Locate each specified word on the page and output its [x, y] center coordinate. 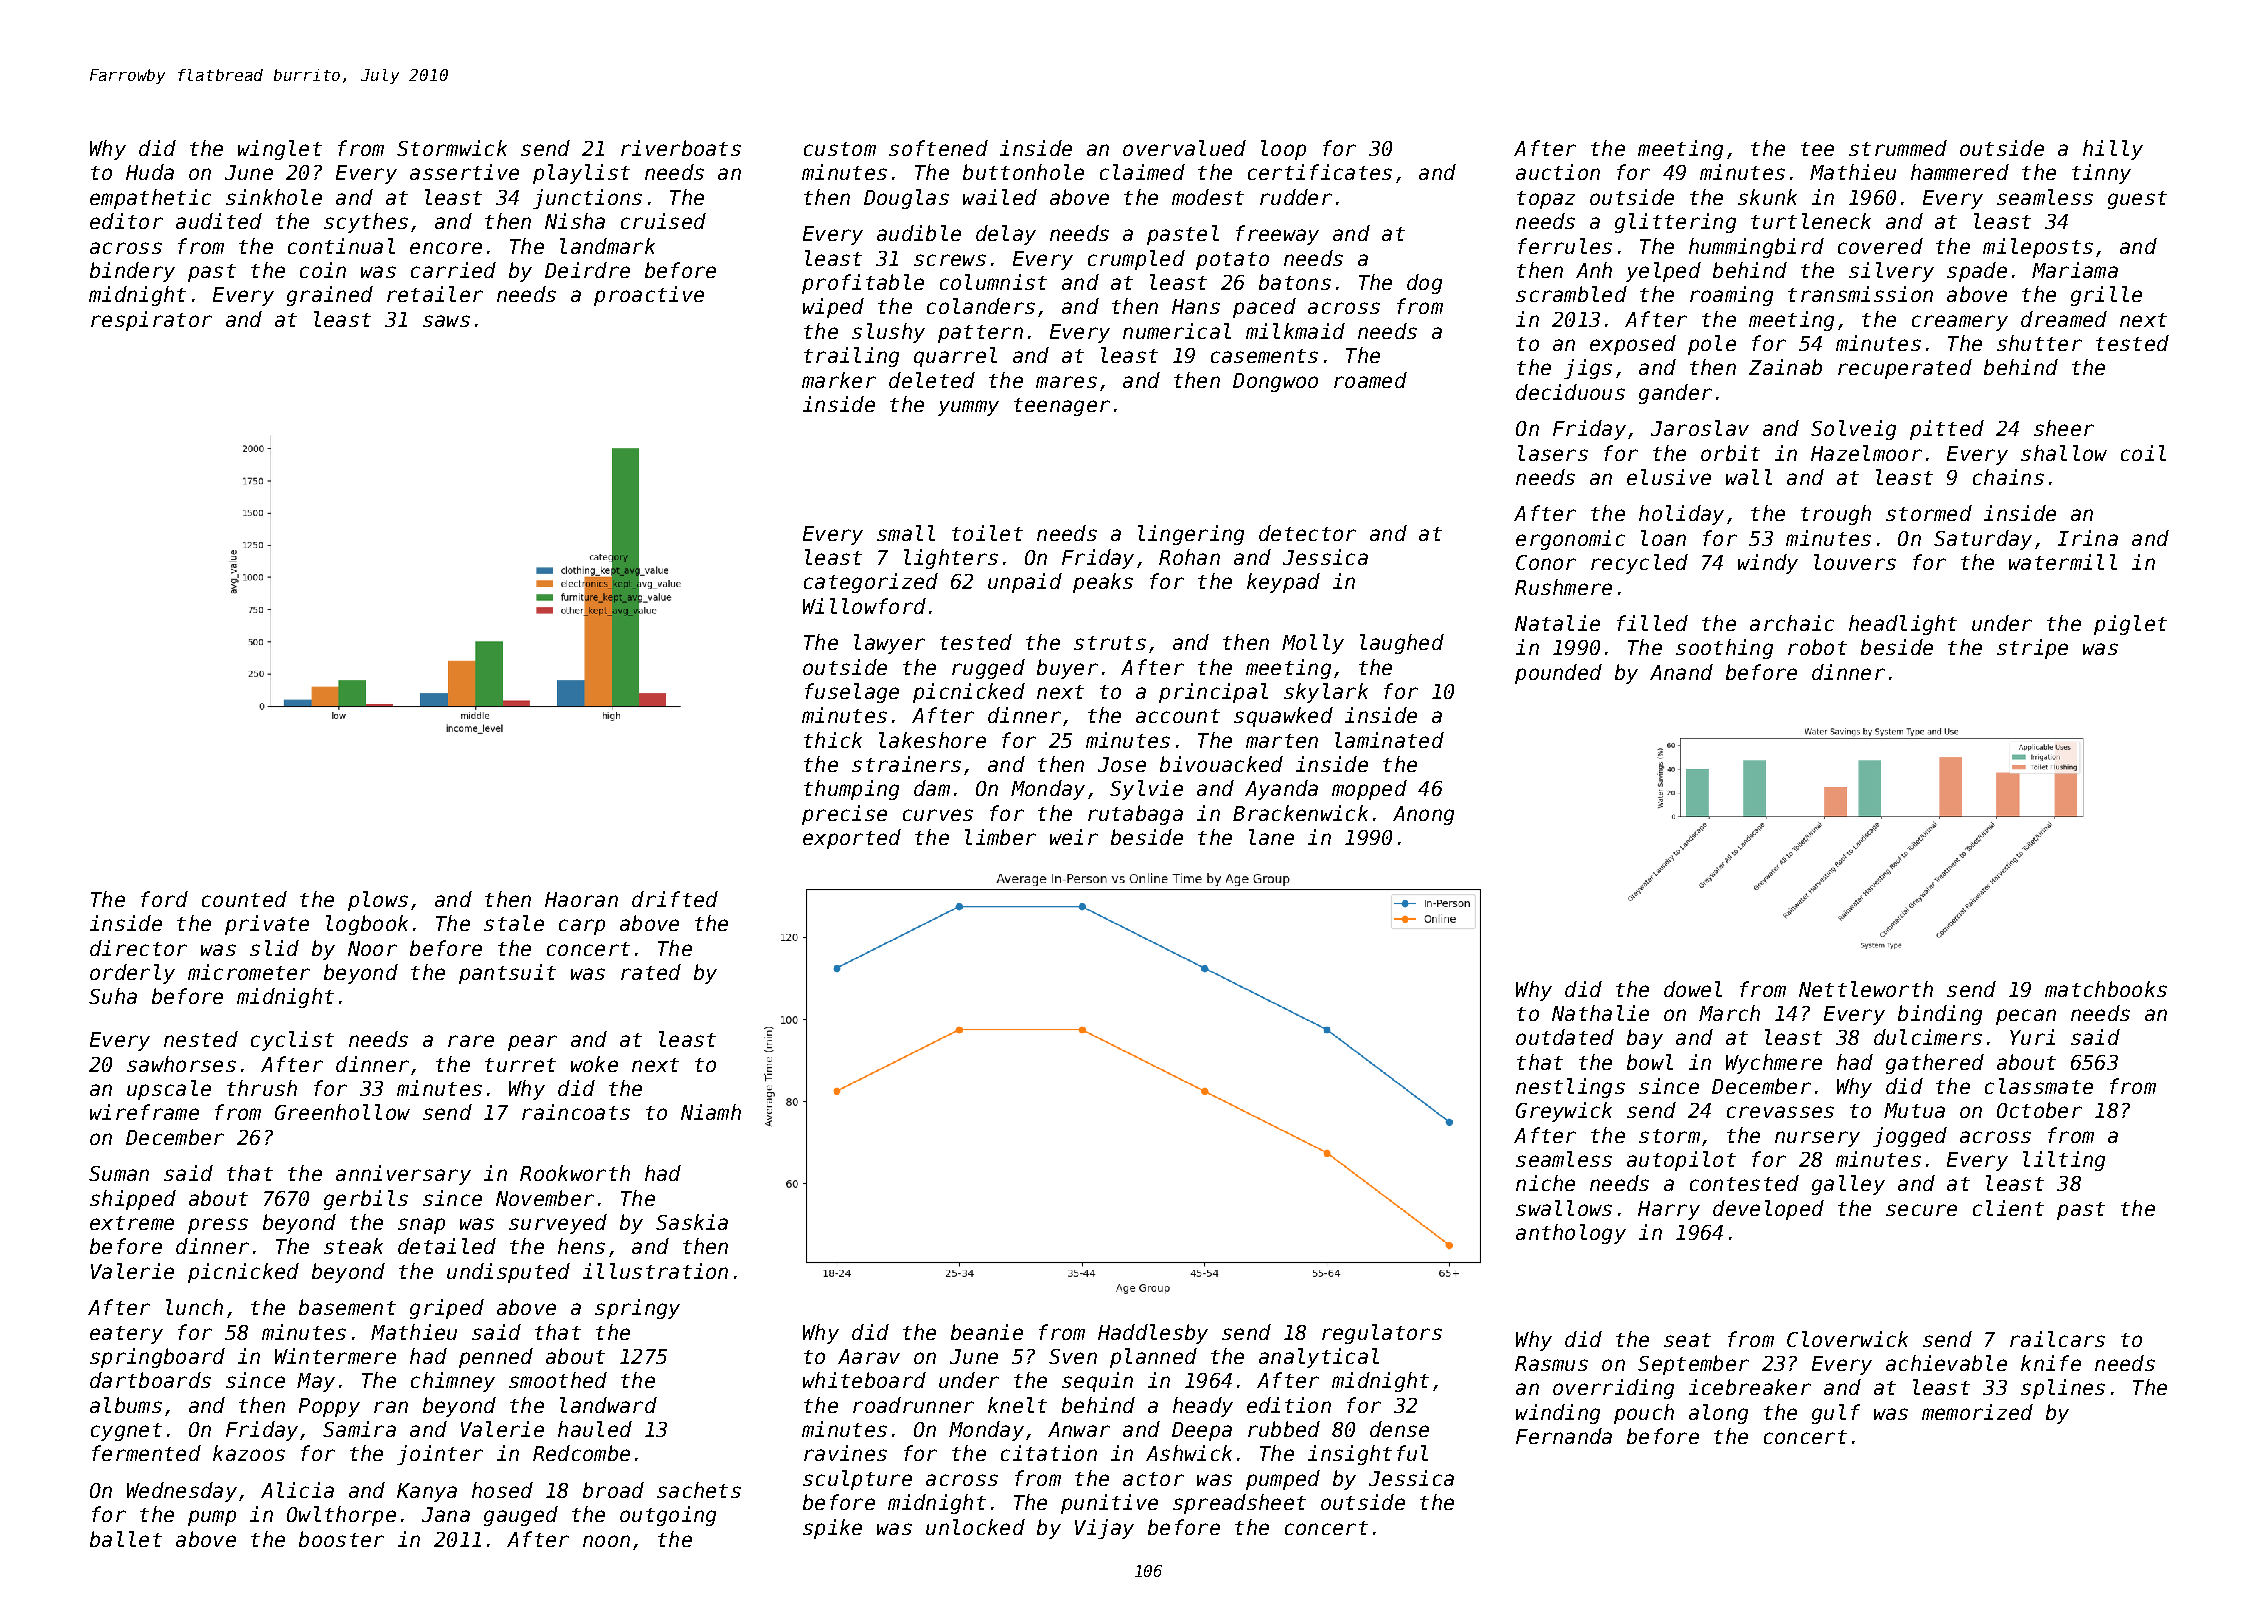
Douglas [906, 199]
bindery [132, 272]
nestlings [1570, 1088]
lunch [194, 1307]
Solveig [1853, 430]
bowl [1650, 1062]
